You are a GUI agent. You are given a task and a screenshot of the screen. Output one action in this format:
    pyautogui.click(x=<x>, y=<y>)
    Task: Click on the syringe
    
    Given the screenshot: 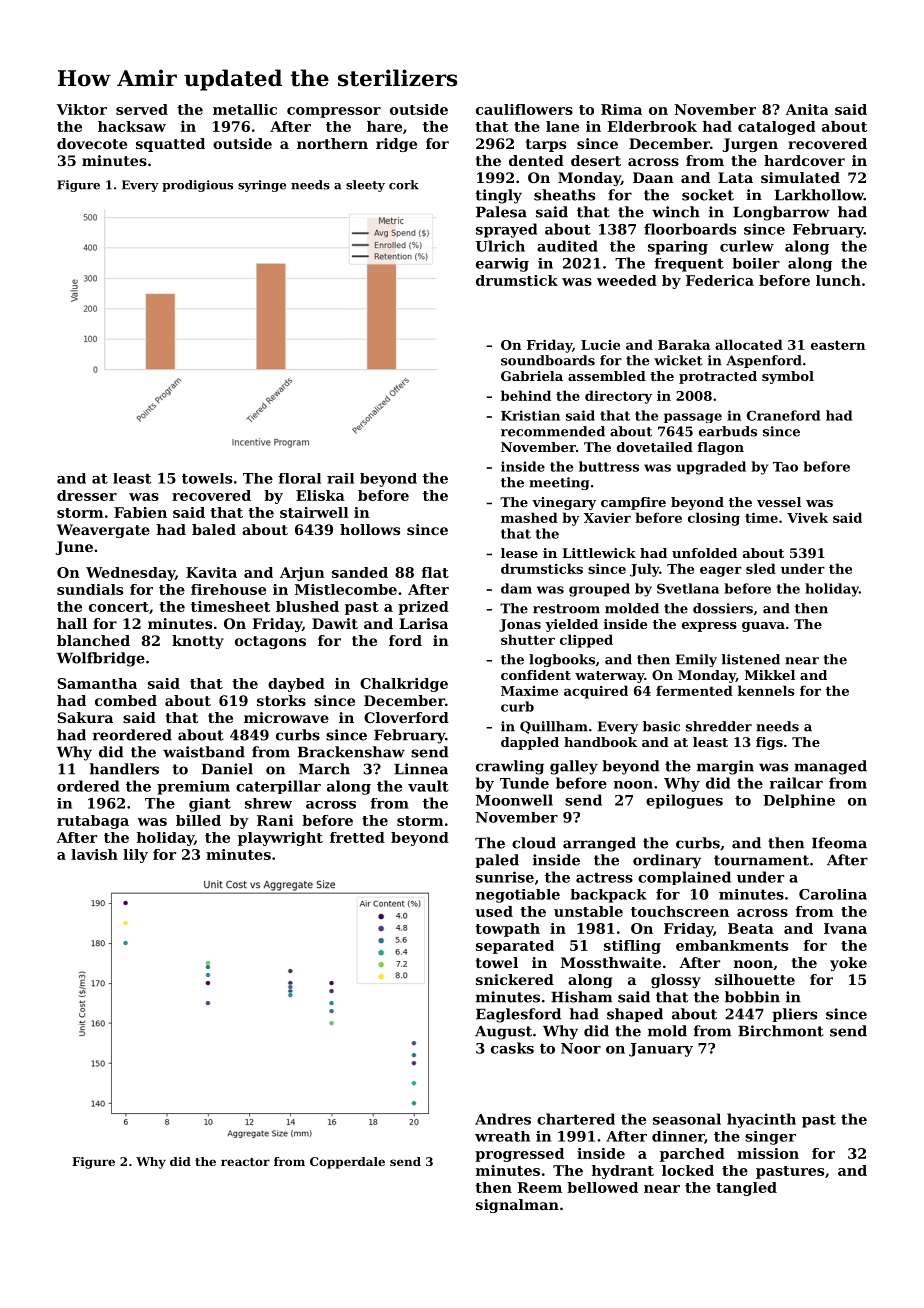 What is the action you would take?
    pyautogui.click(x=262, y=186)
